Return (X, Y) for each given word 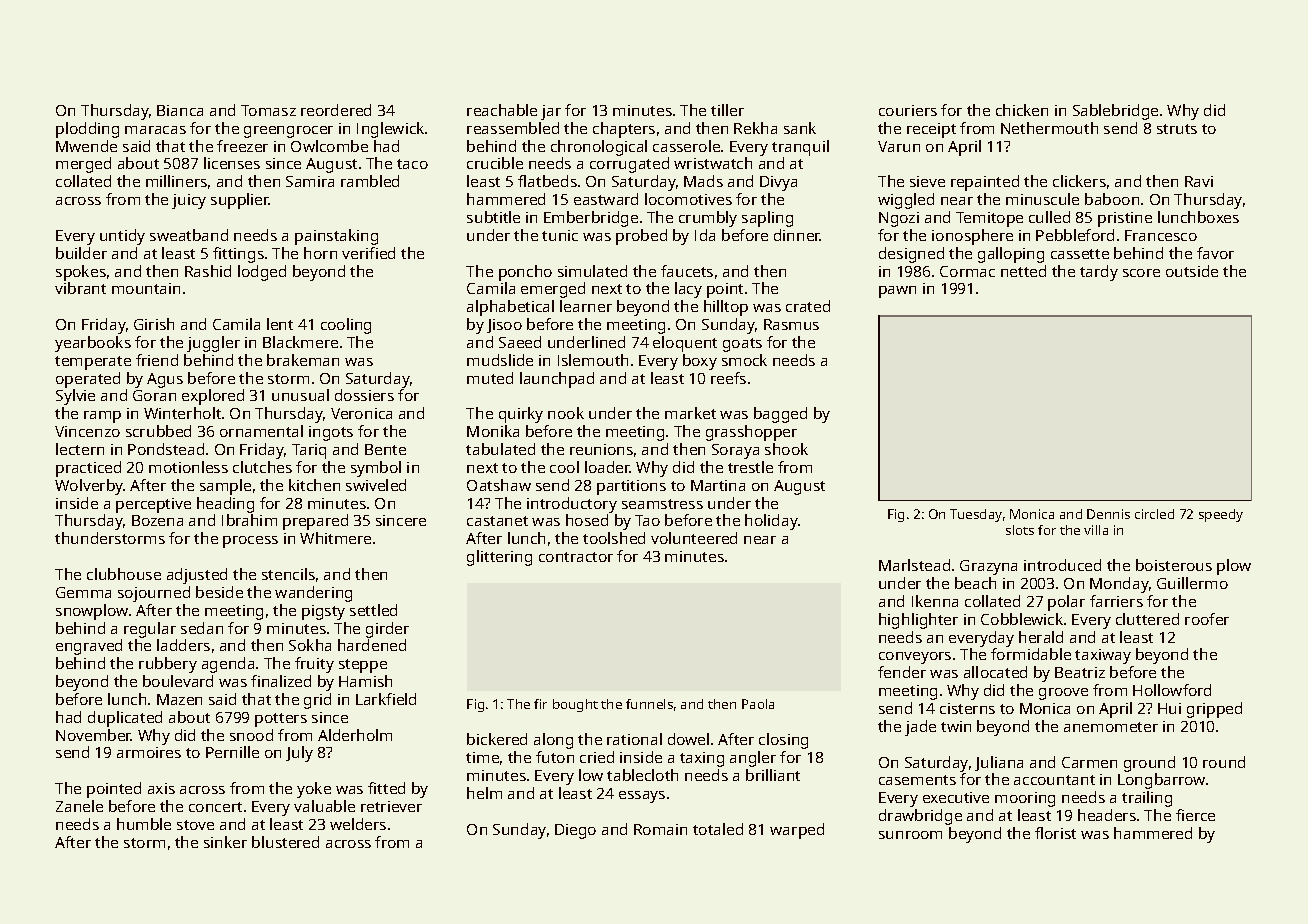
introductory (572, 505)
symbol (376, 469)
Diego (575, 831)
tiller (727, 110)
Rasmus (791, 324)
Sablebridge (1115, 112)
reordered (336, 110)
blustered (285, 842)
